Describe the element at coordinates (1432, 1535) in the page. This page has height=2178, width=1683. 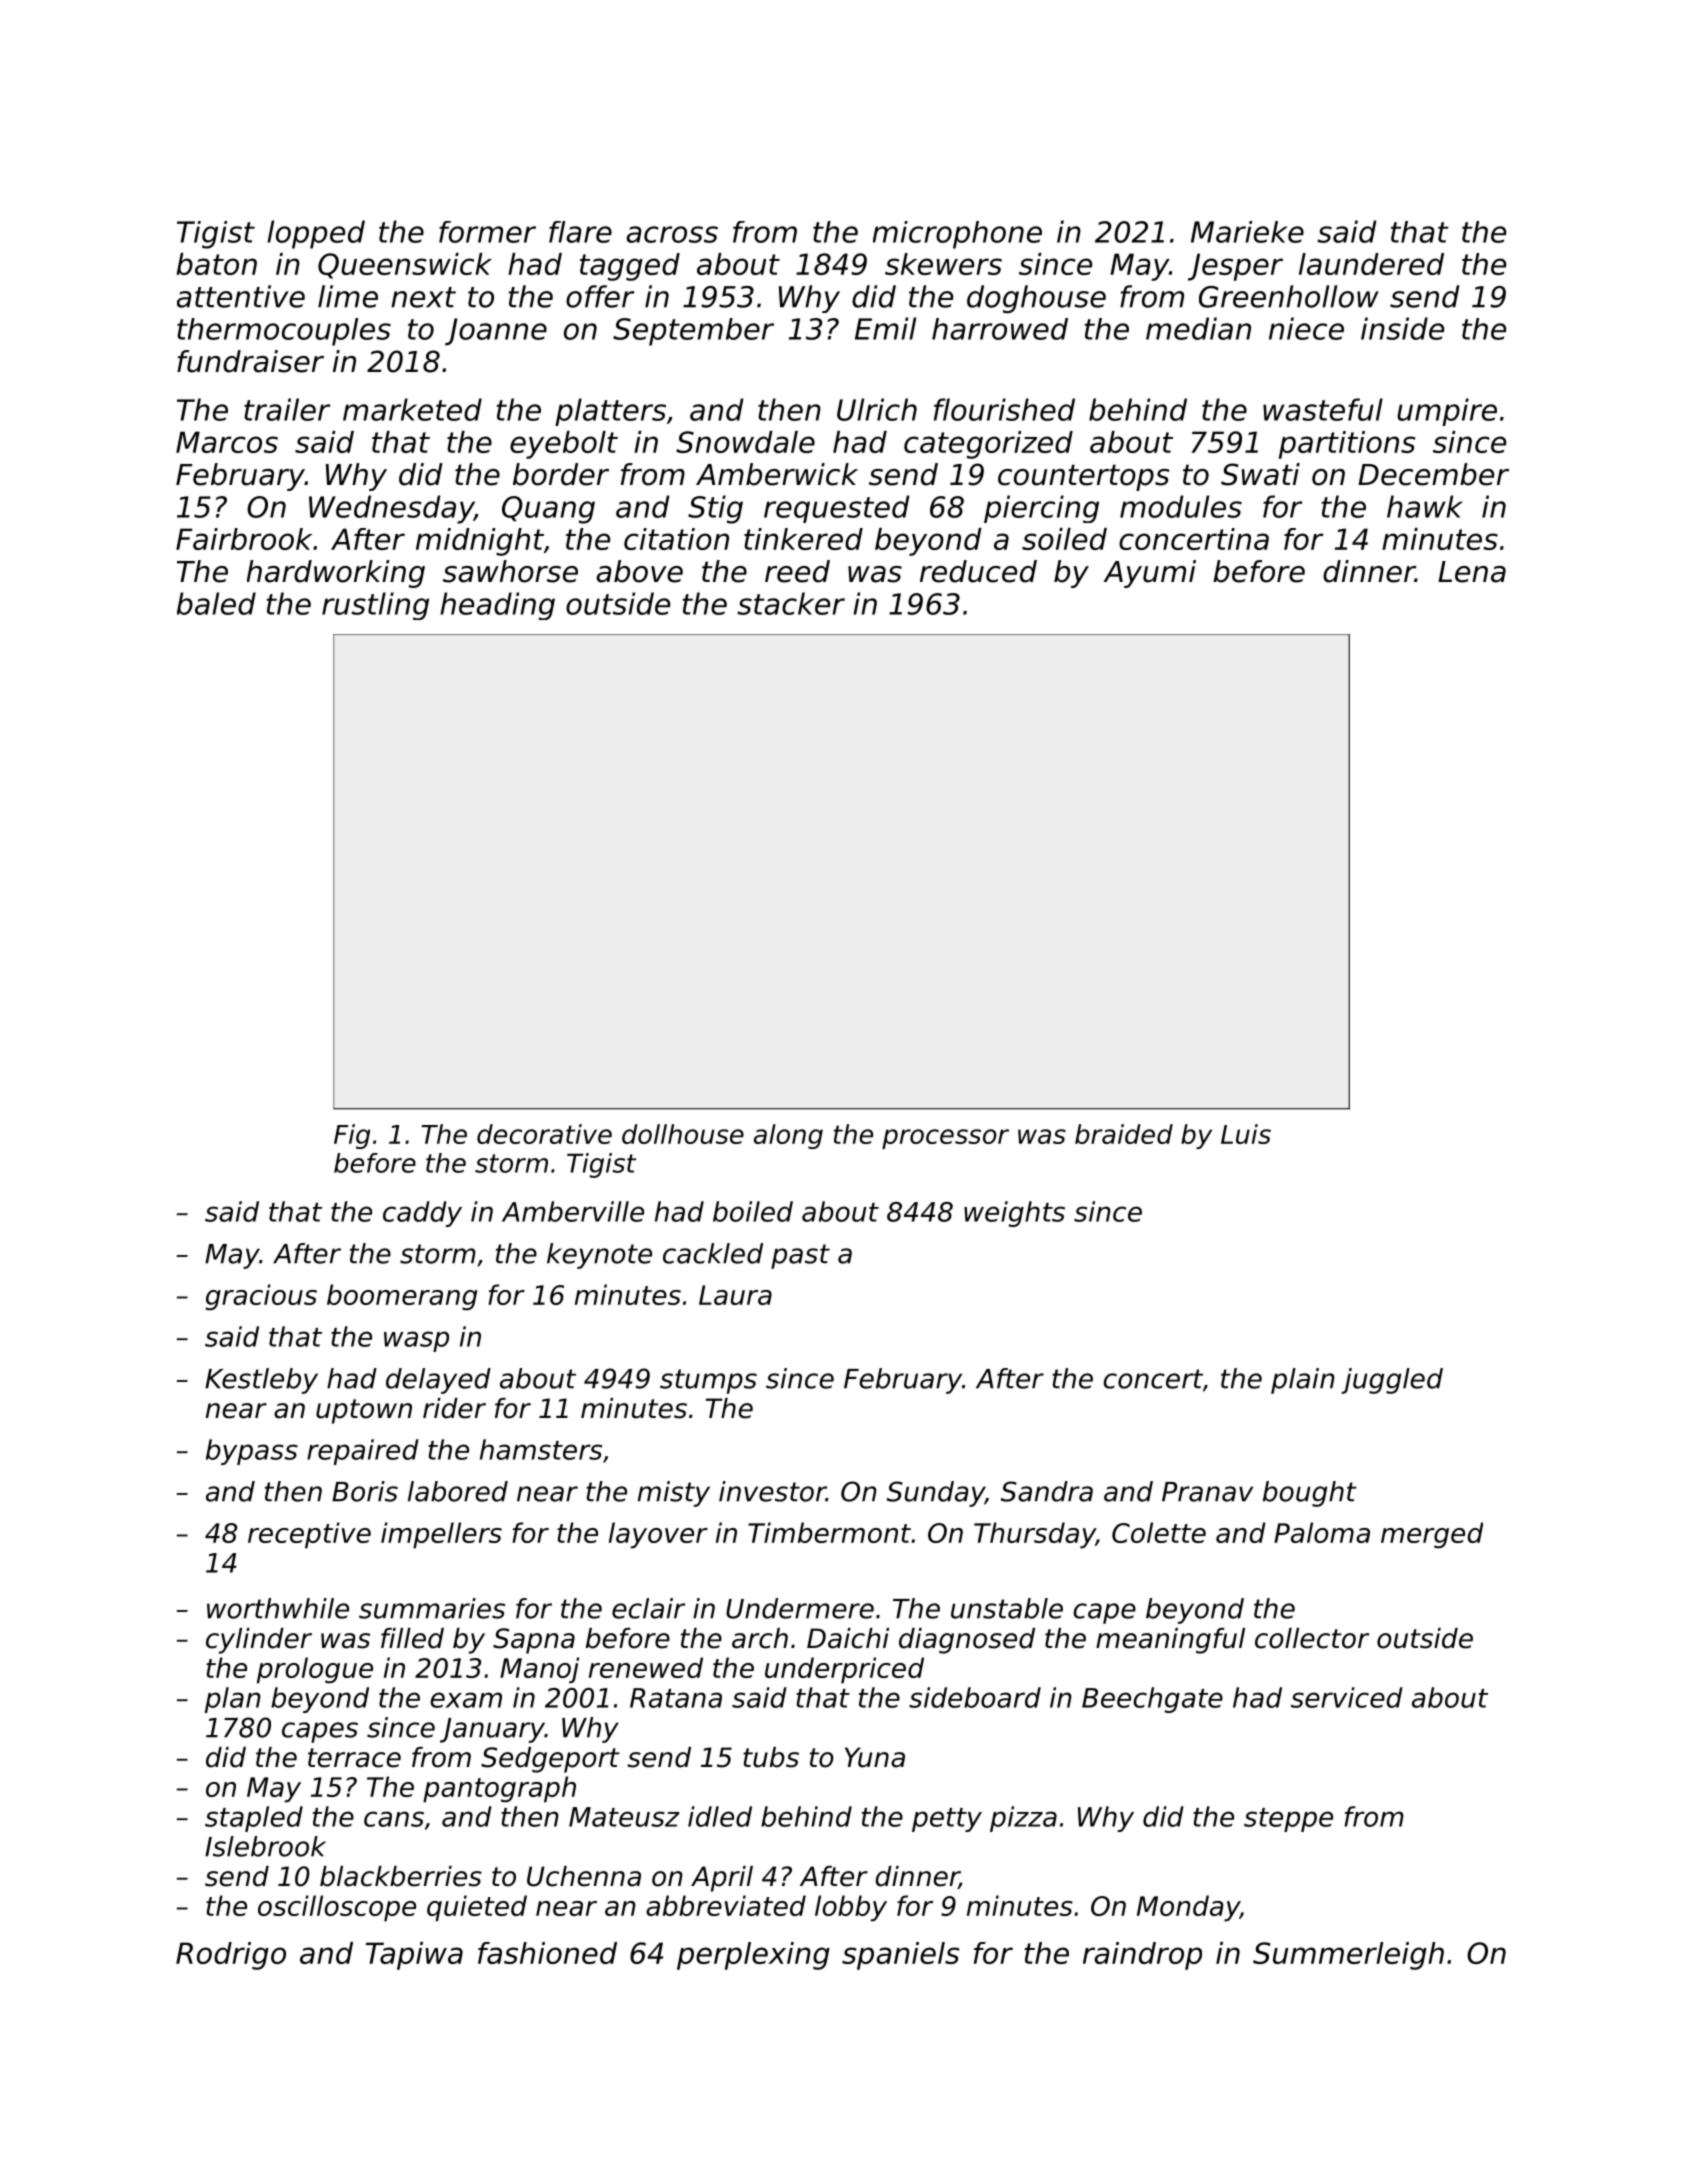
I see `merged` at that location.
